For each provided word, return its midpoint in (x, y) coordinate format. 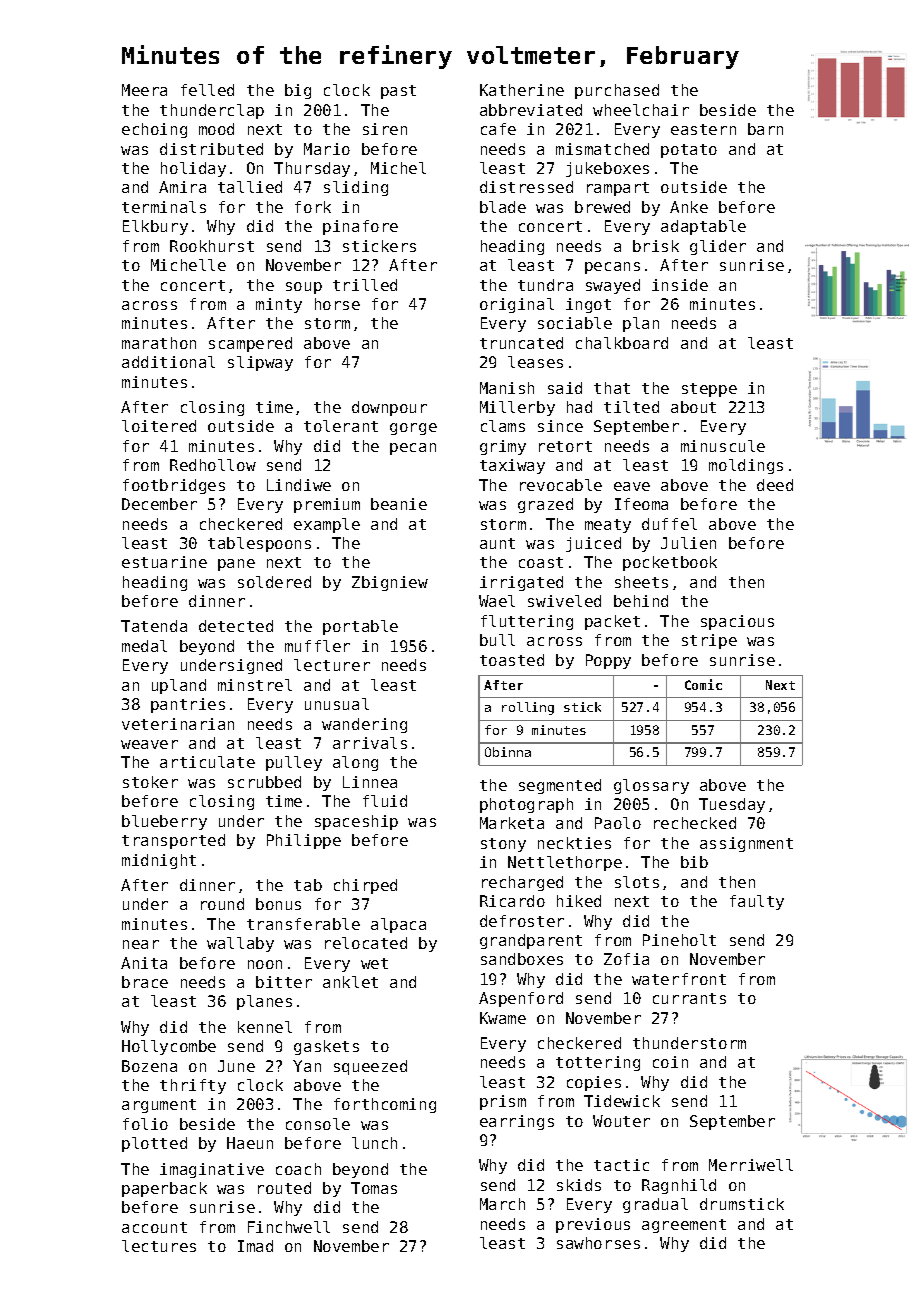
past (398, 92)
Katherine (522, 90)
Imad (255, 1246)
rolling (528, 708)
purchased (617, 91)
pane (236, 565)
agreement (684, 1226)
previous (593, 1225)
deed (775, 485)
